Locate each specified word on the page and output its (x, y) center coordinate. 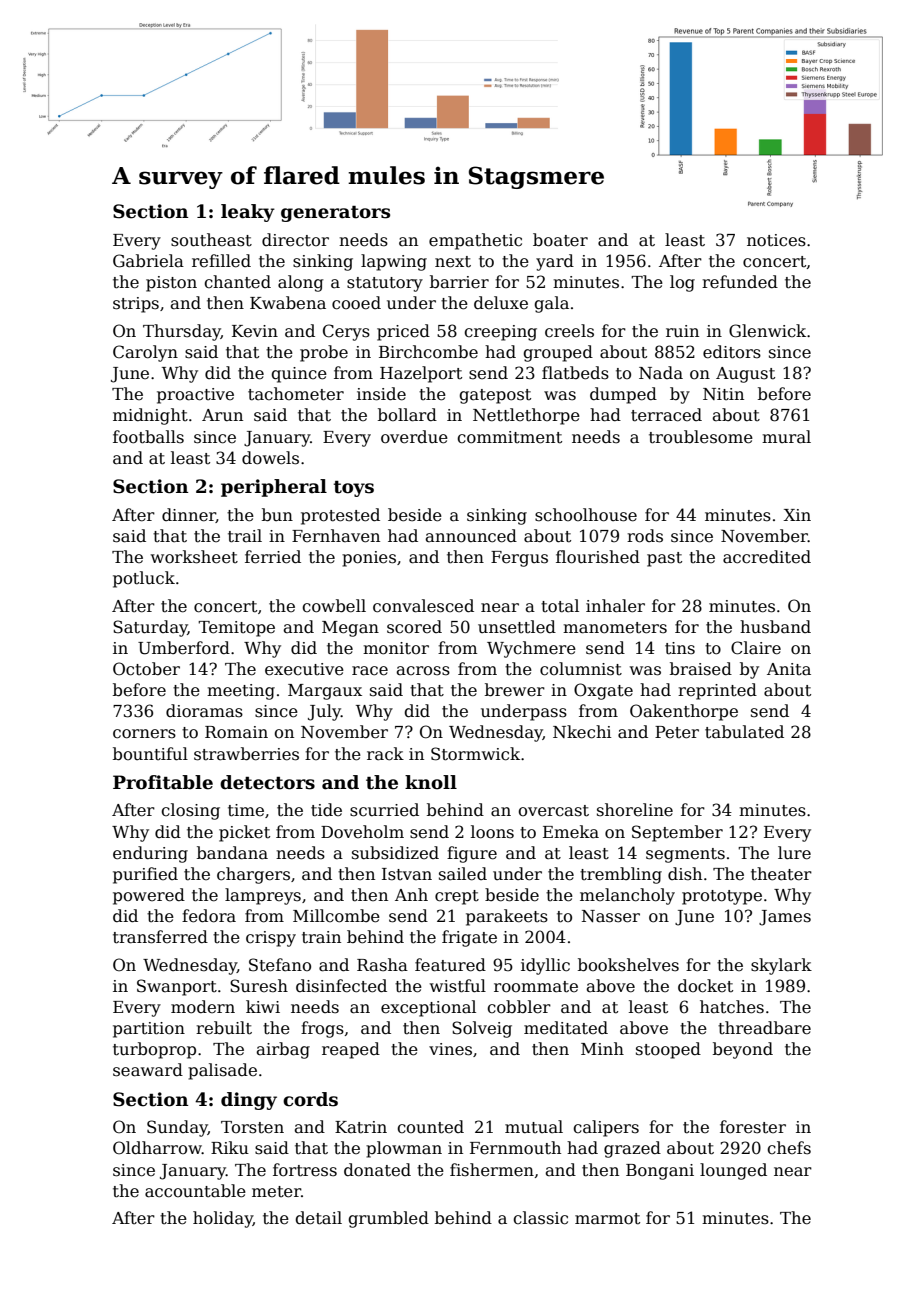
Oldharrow (157, 1148)
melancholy (627, 896)
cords (310, 1099)
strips (136, 305)
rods (645, 536)
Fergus (519, 559)
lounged (733, 1171)
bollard (407, 415)
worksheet (194, 557)
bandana (232, 853)
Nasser (611, 916)
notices (776, 240)
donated (377, 1170)
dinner (189, 515)
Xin (797, 515)
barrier (459, 282)
